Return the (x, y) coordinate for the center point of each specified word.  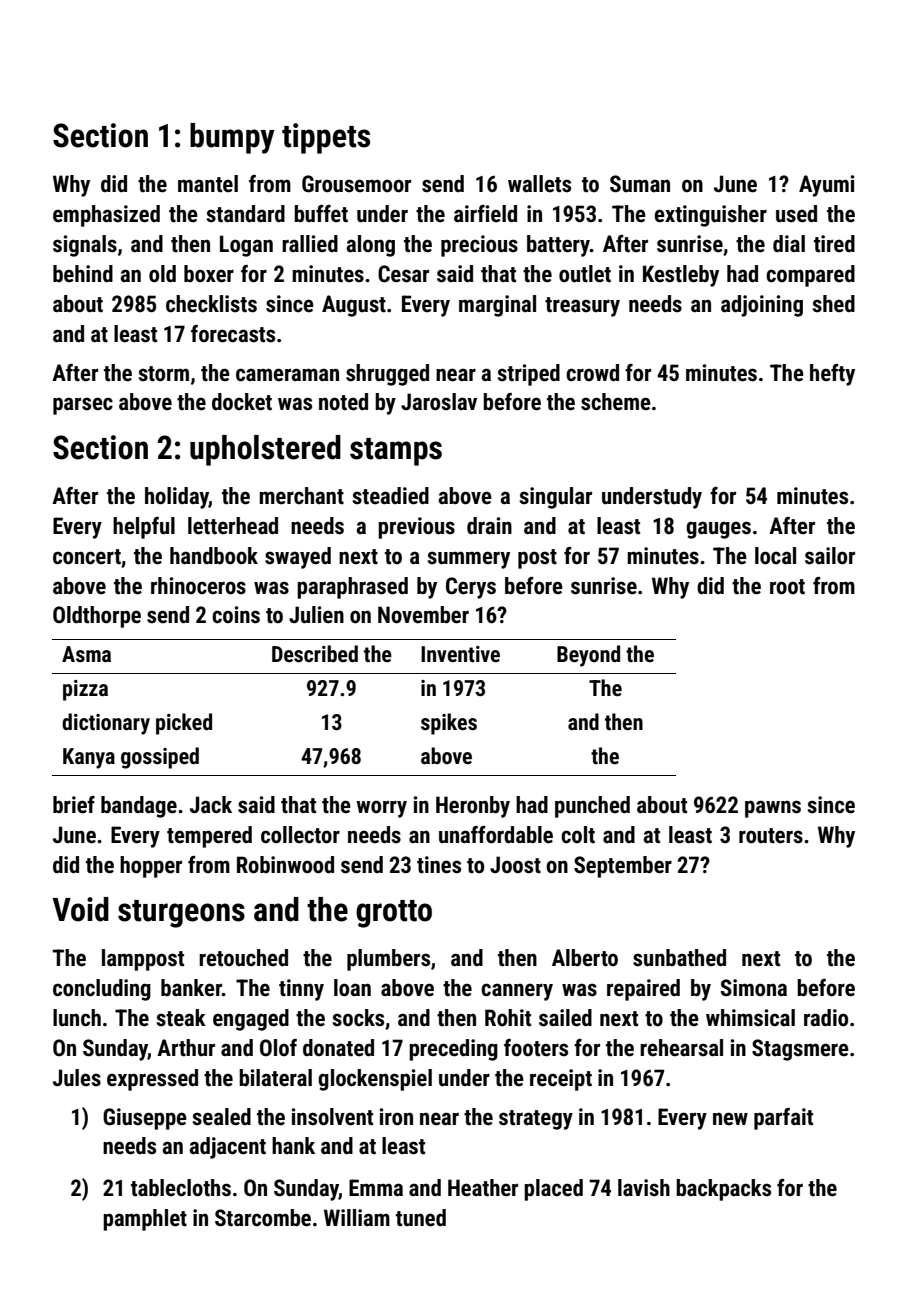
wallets (539, 184)
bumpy (232, 138)
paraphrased (352, 588)
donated (338, 1048)
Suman (640, 184)
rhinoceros (198, 586)
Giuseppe (145, 1119)
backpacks (723, 1190)
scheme (616, 402)
